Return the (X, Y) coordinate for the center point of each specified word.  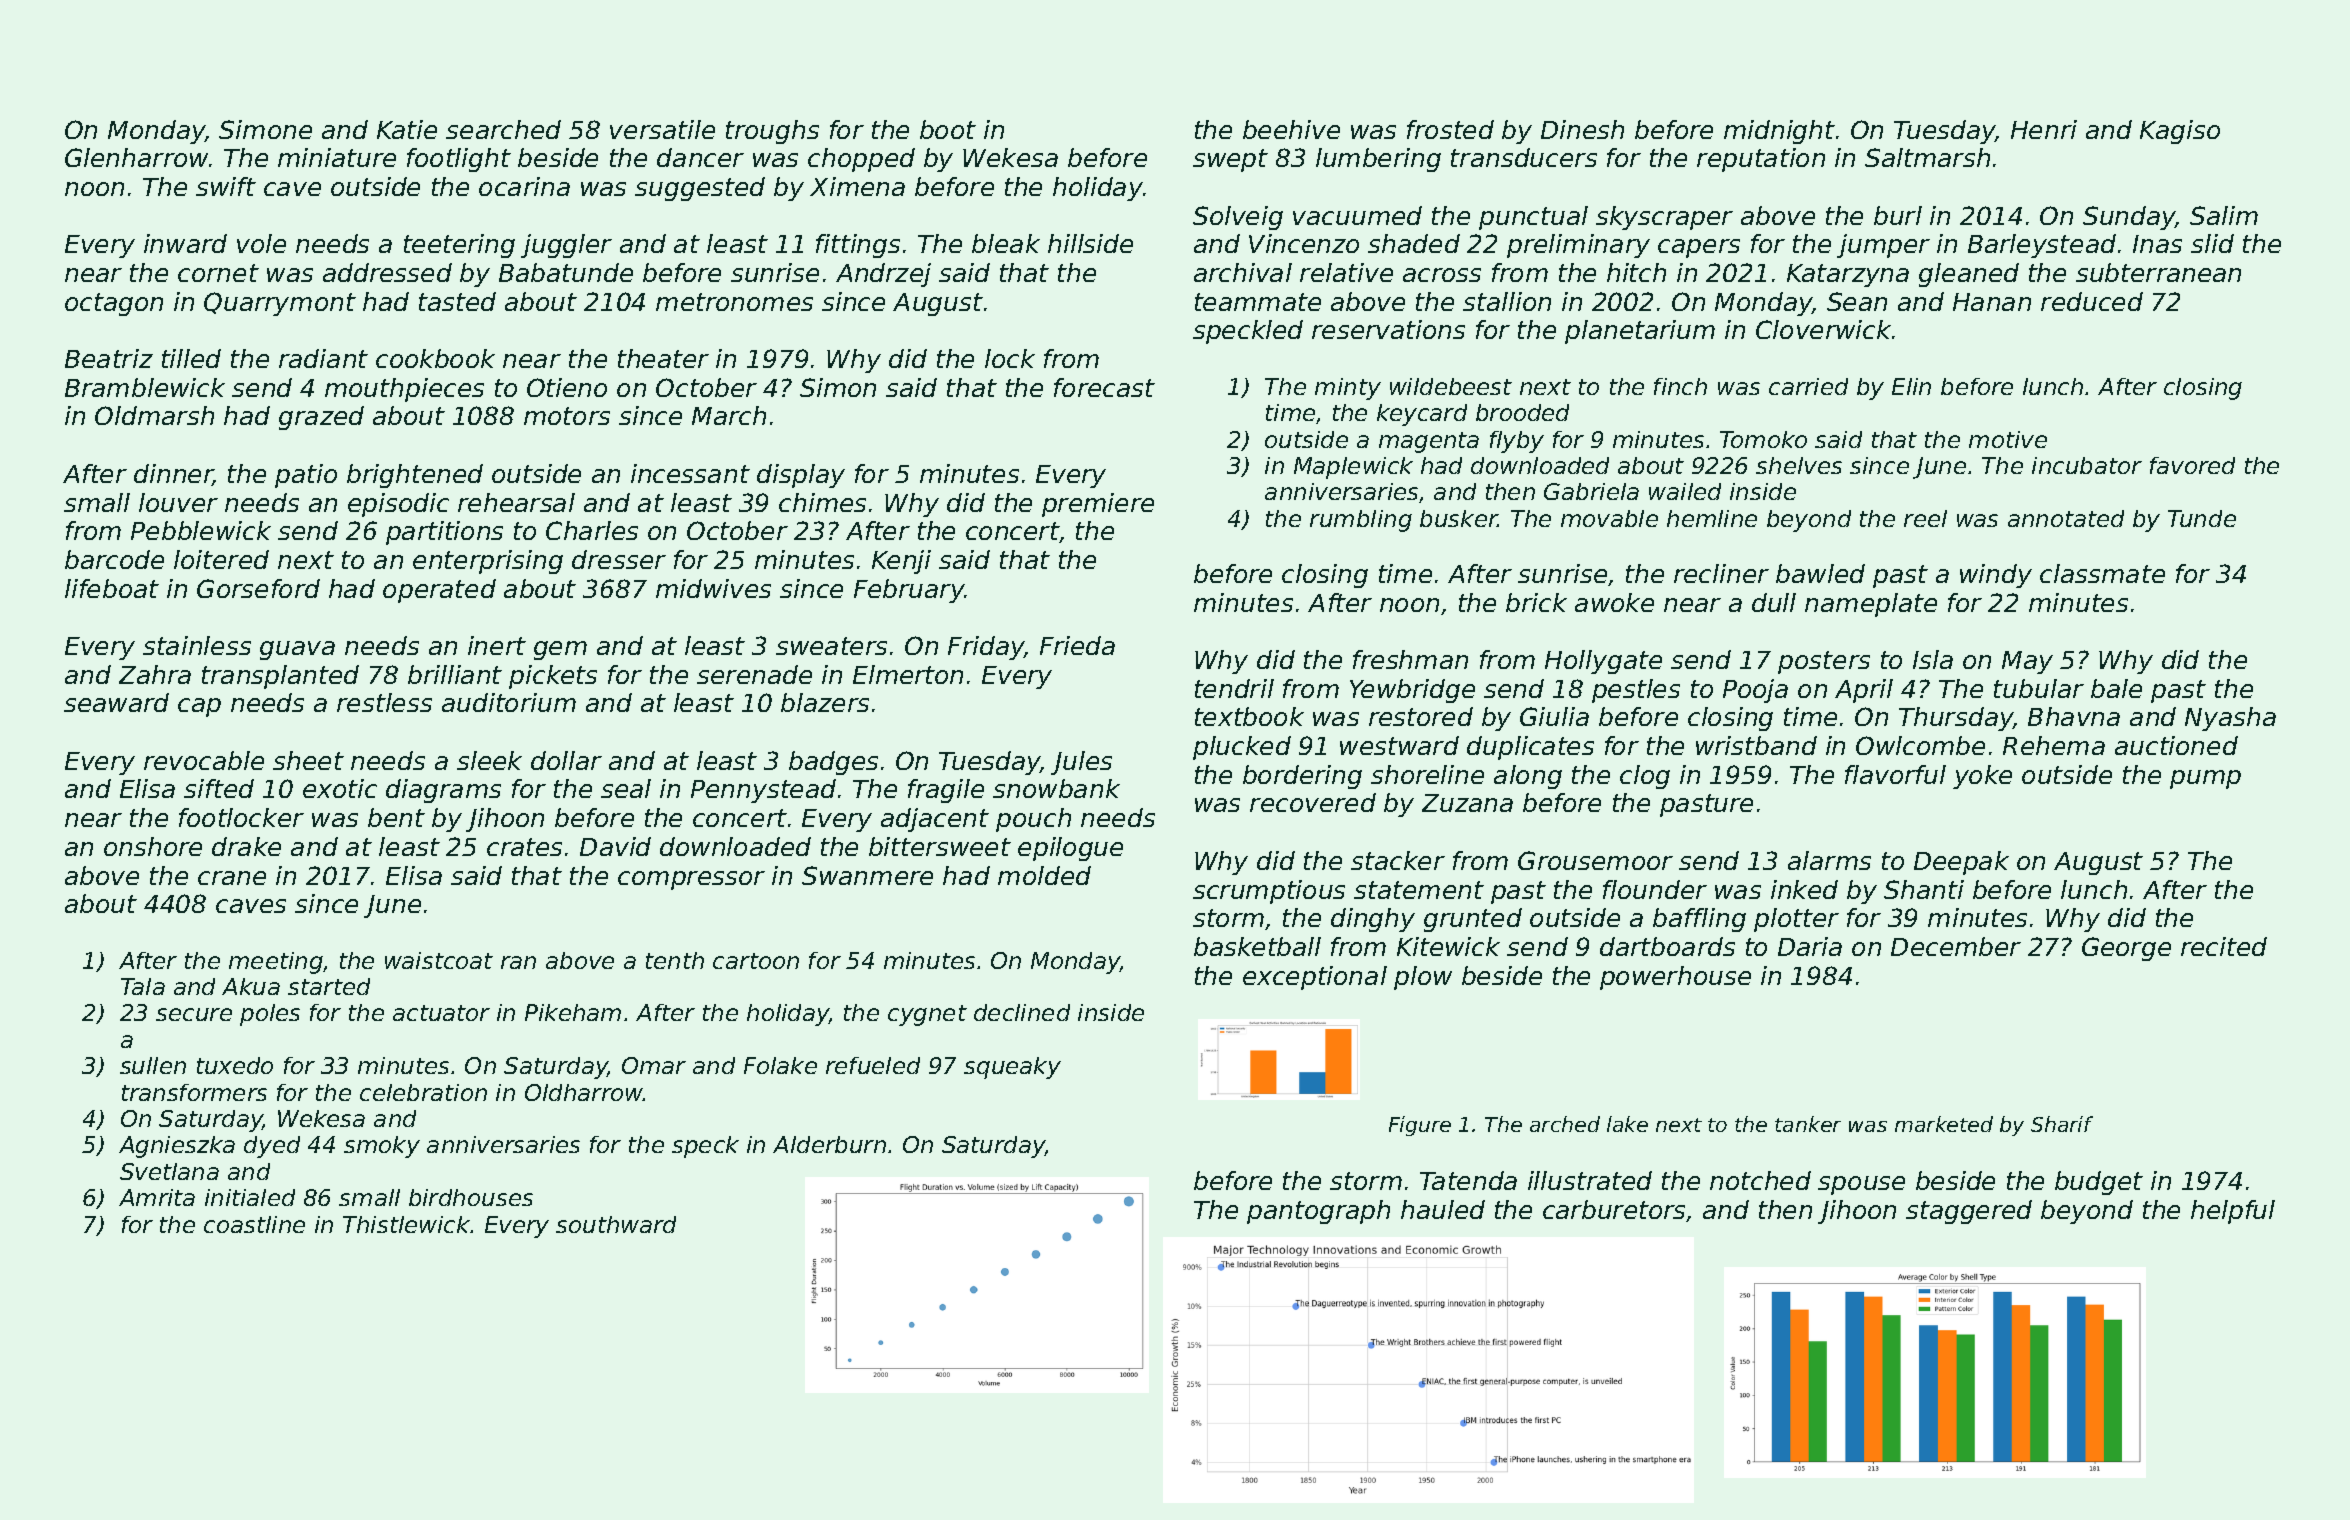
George (2126, 949)
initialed (250, 1197)
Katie (407, 129)
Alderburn (829, 1144)
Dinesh (1582, 129)
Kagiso (2180, 132)
